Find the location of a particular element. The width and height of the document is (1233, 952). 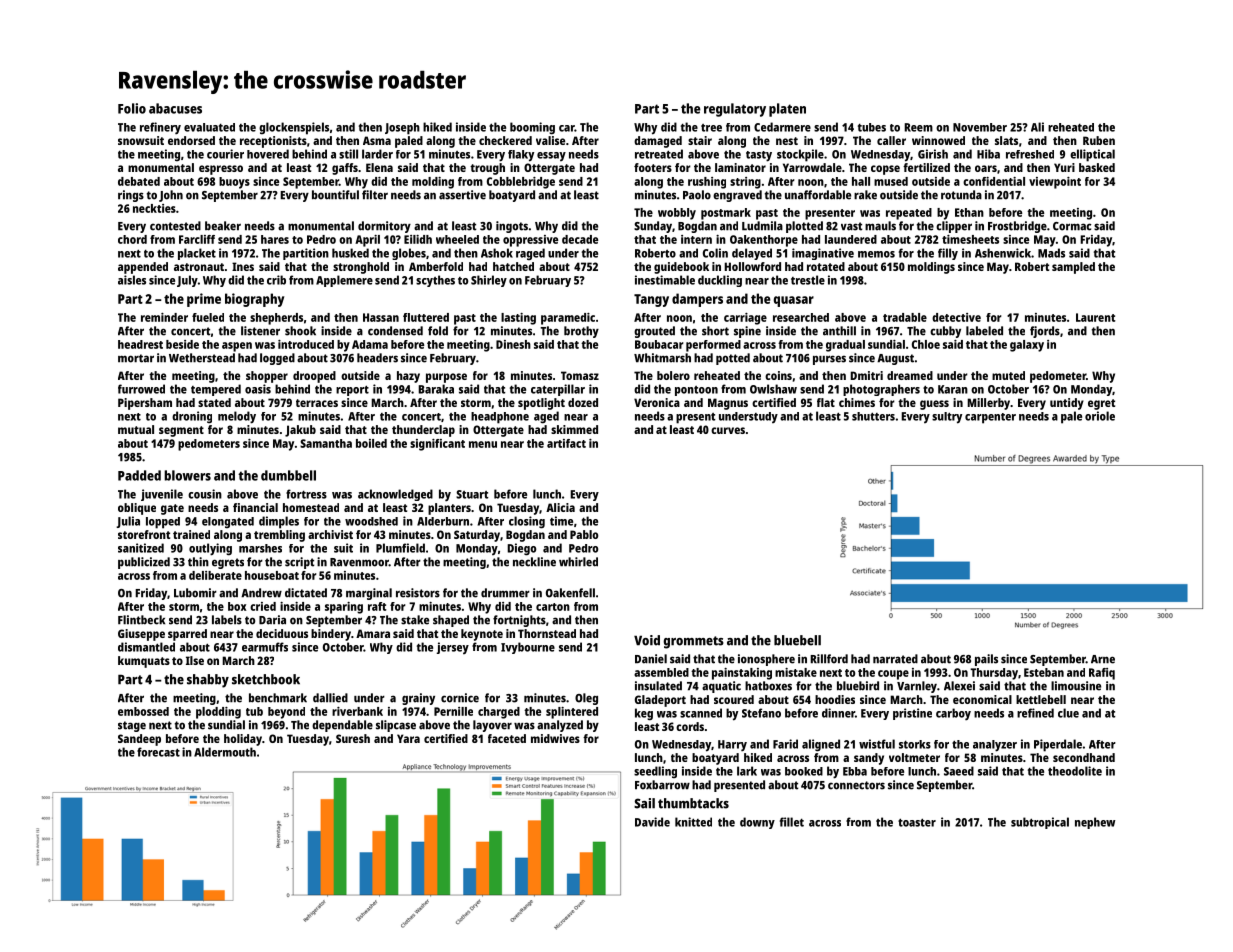

lasting is located at coordinates (518, 319).
